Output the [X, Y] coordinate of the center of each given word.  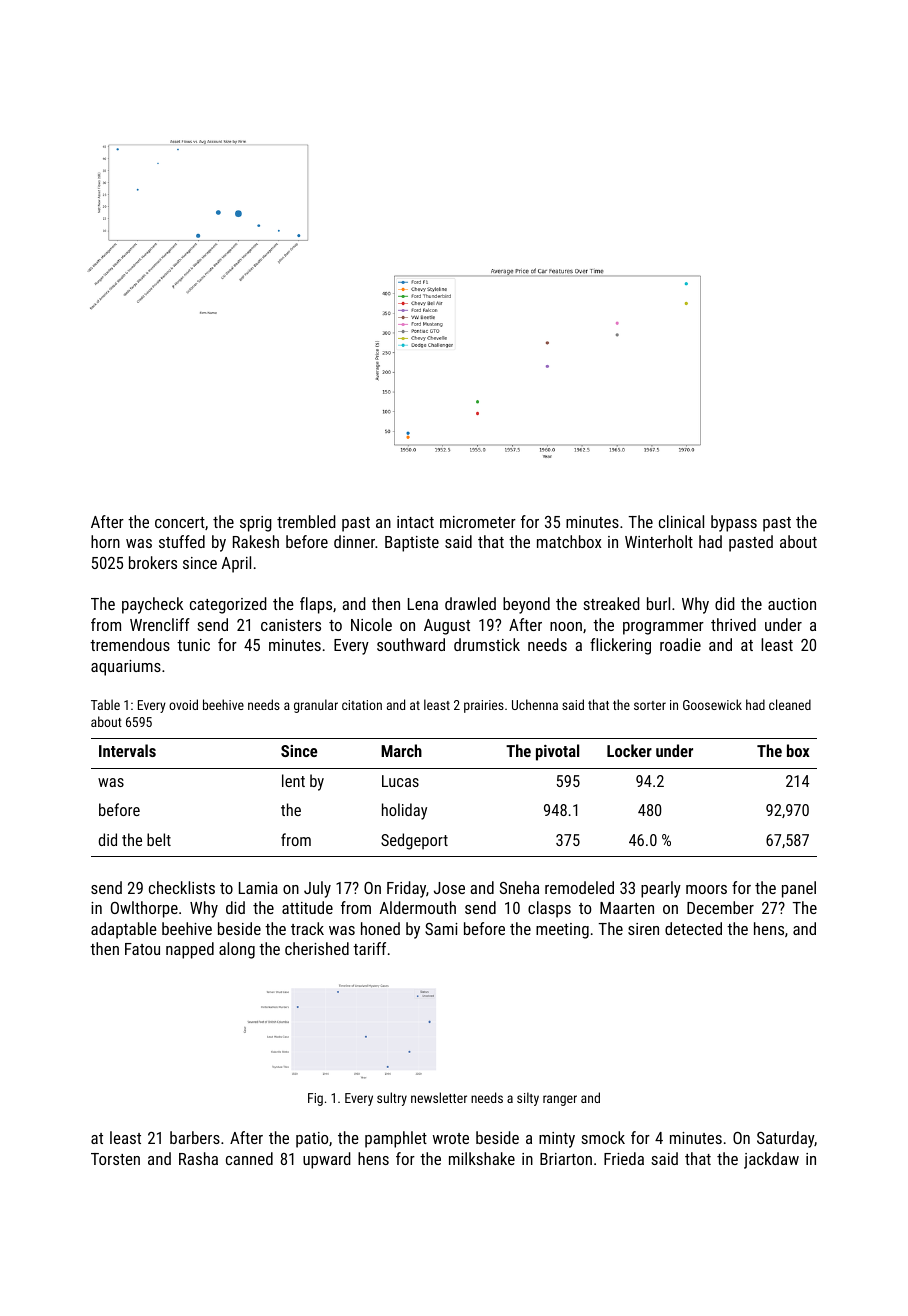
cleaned [790, 704]
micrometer [478, 522]
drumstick [487, 644]
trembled [306, 521]
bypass [734, 523]
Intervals [127, 750]
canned [249, 1158]
